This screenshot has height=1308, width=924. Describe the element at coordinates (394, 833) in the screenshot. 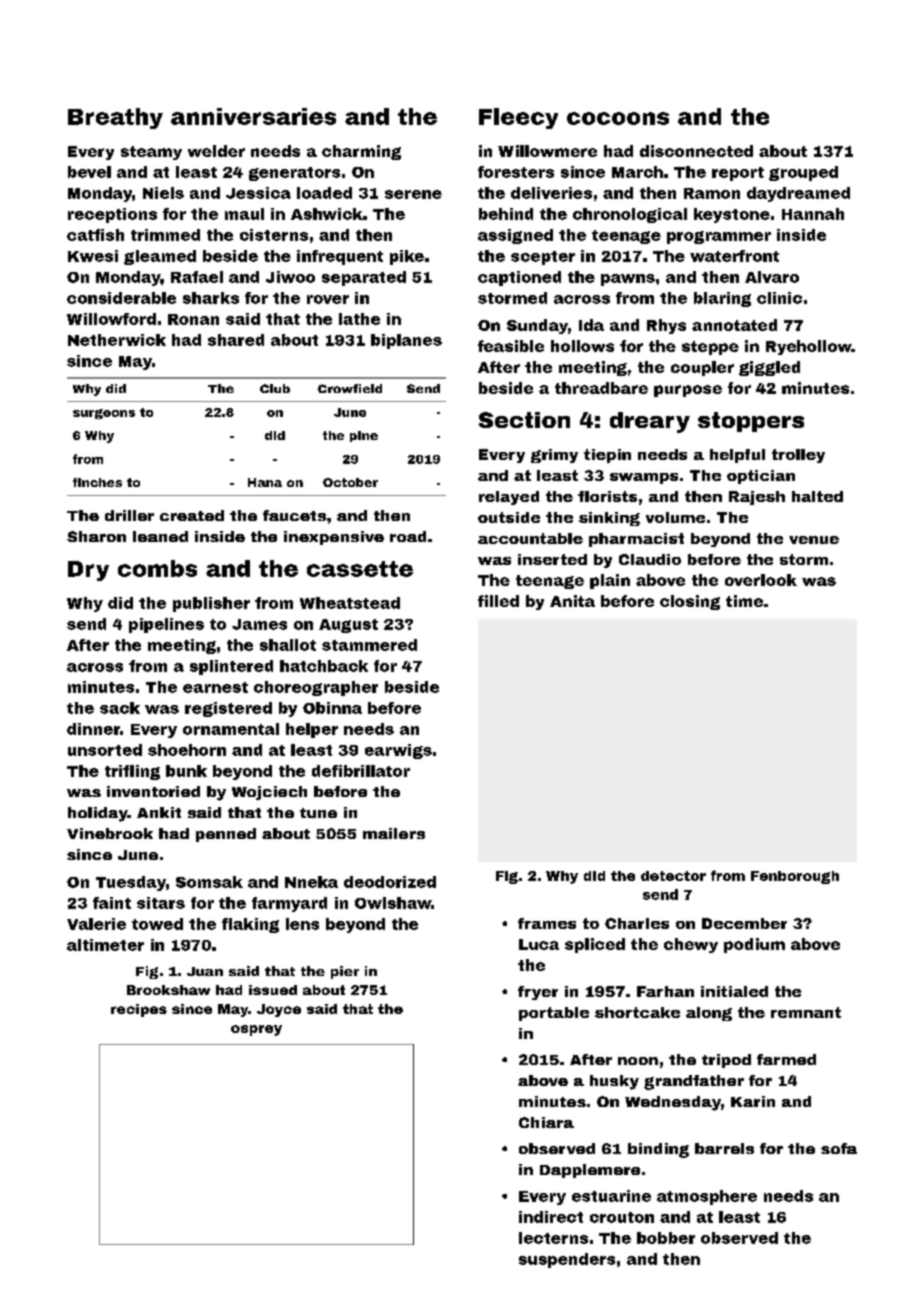

I see `mailers` at that location.
